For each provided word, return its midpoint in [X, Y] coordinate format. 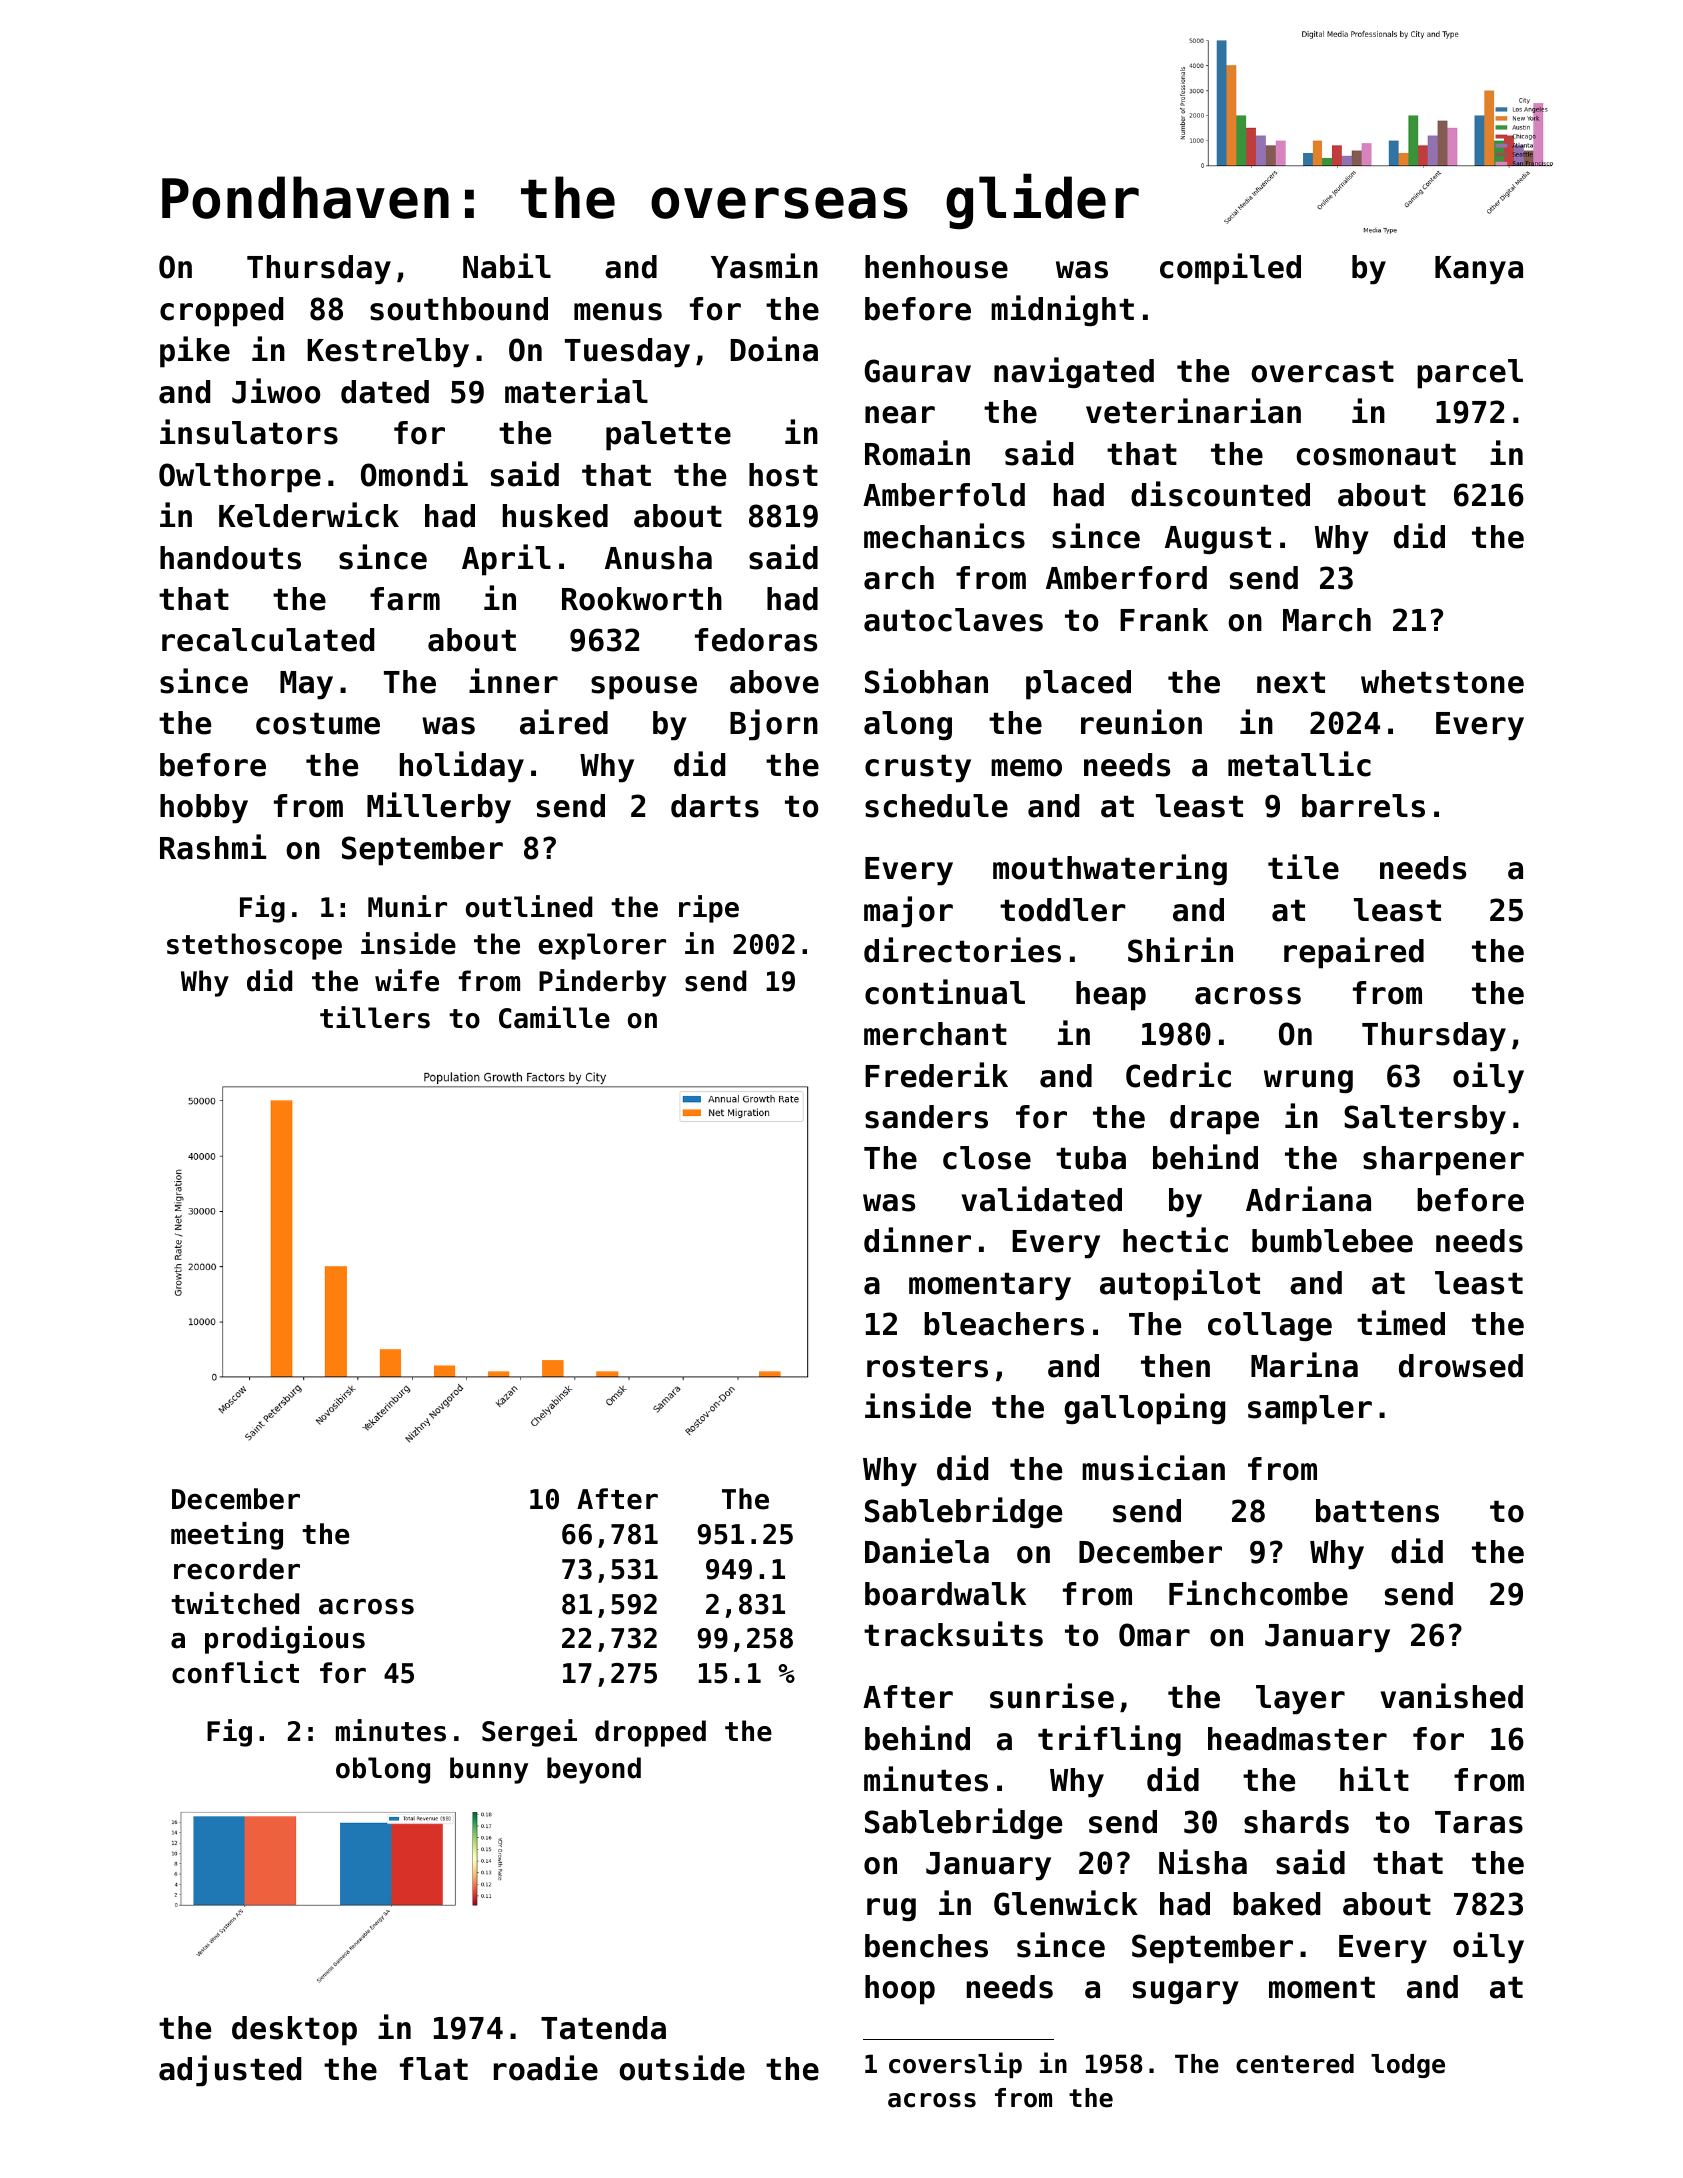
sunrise [1052, 1696]
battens [1377, 1511]
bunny [489, 1770]
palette [668, 436]
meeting [227, 1536]
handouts [230, 558]
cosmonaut [1376, 455]
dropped [650, 1733]
